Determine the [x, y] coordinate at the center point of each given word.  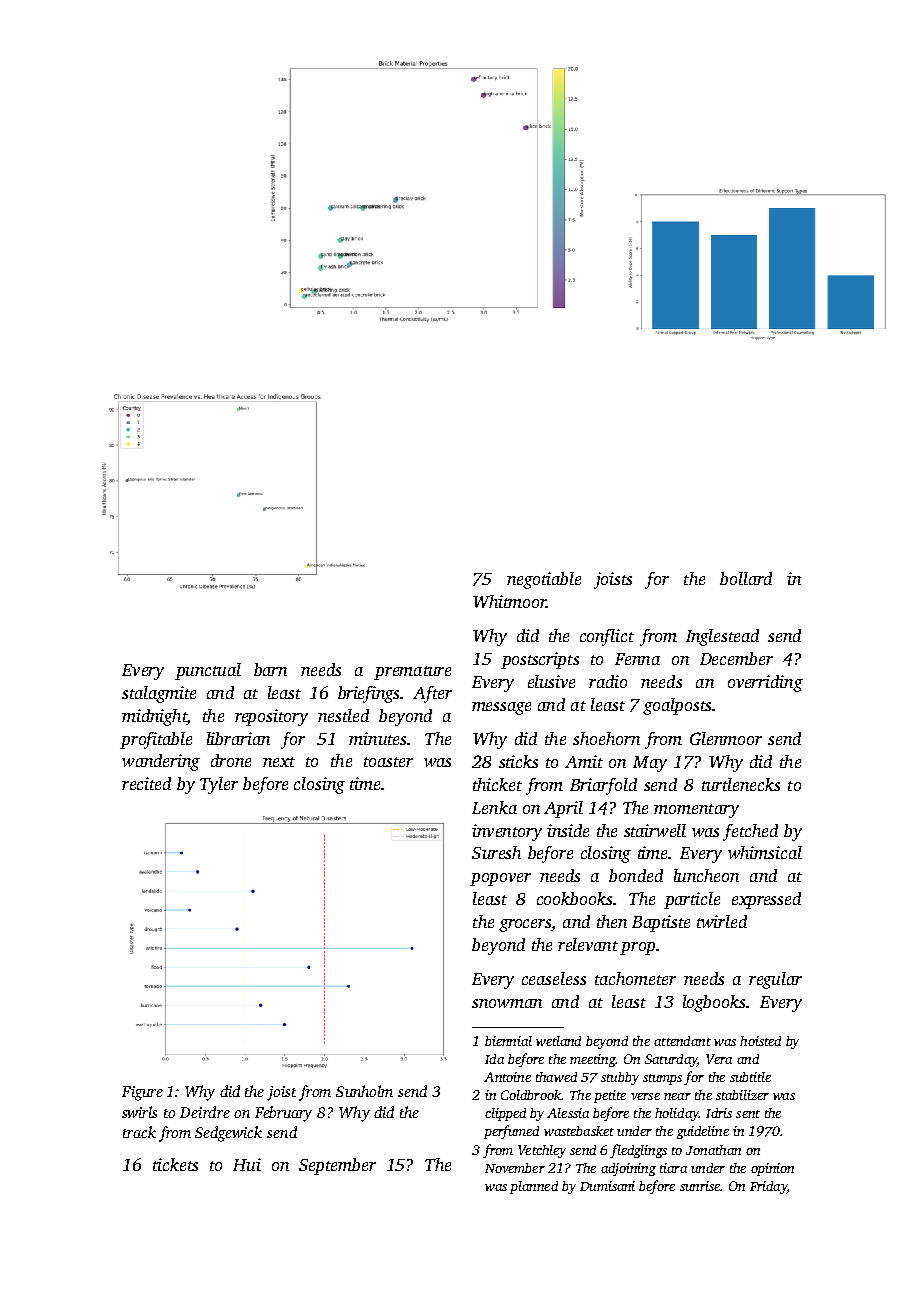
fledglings [638, 1151]
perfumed [511, 1132]
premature [412, 673]
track [139, 1132]
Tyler [219, 785]
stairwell [655, 830]
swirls [139, 1112]
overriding [765, 683]
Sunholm [364, 1091]
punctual [208, 671]
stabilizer [742, 1095]
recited [146, 783]
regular [775, 980]
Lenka [494, 807]
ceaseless [554, 978]
